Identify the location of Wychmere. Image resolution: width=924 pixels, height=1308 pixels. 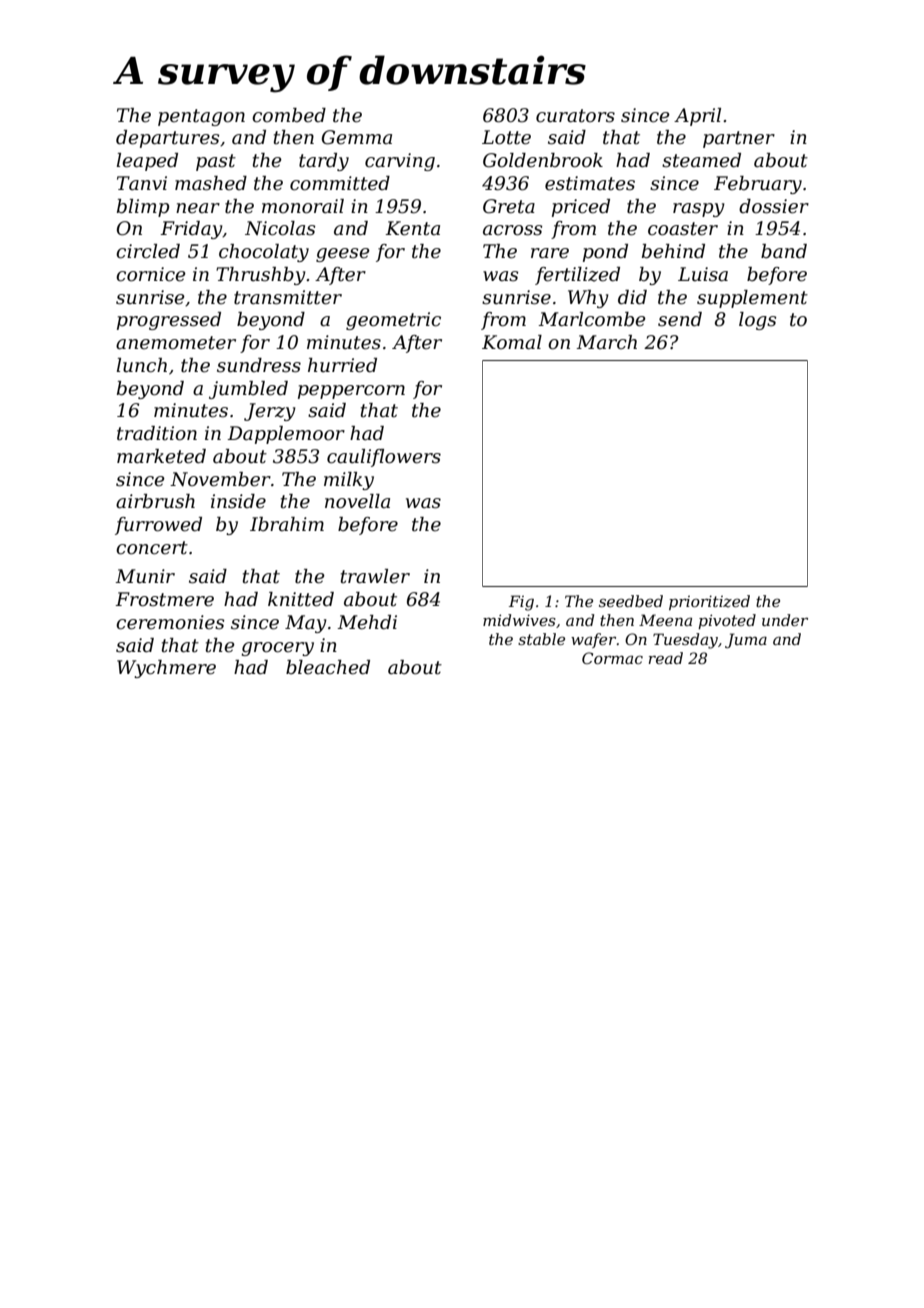
(166, 669).
